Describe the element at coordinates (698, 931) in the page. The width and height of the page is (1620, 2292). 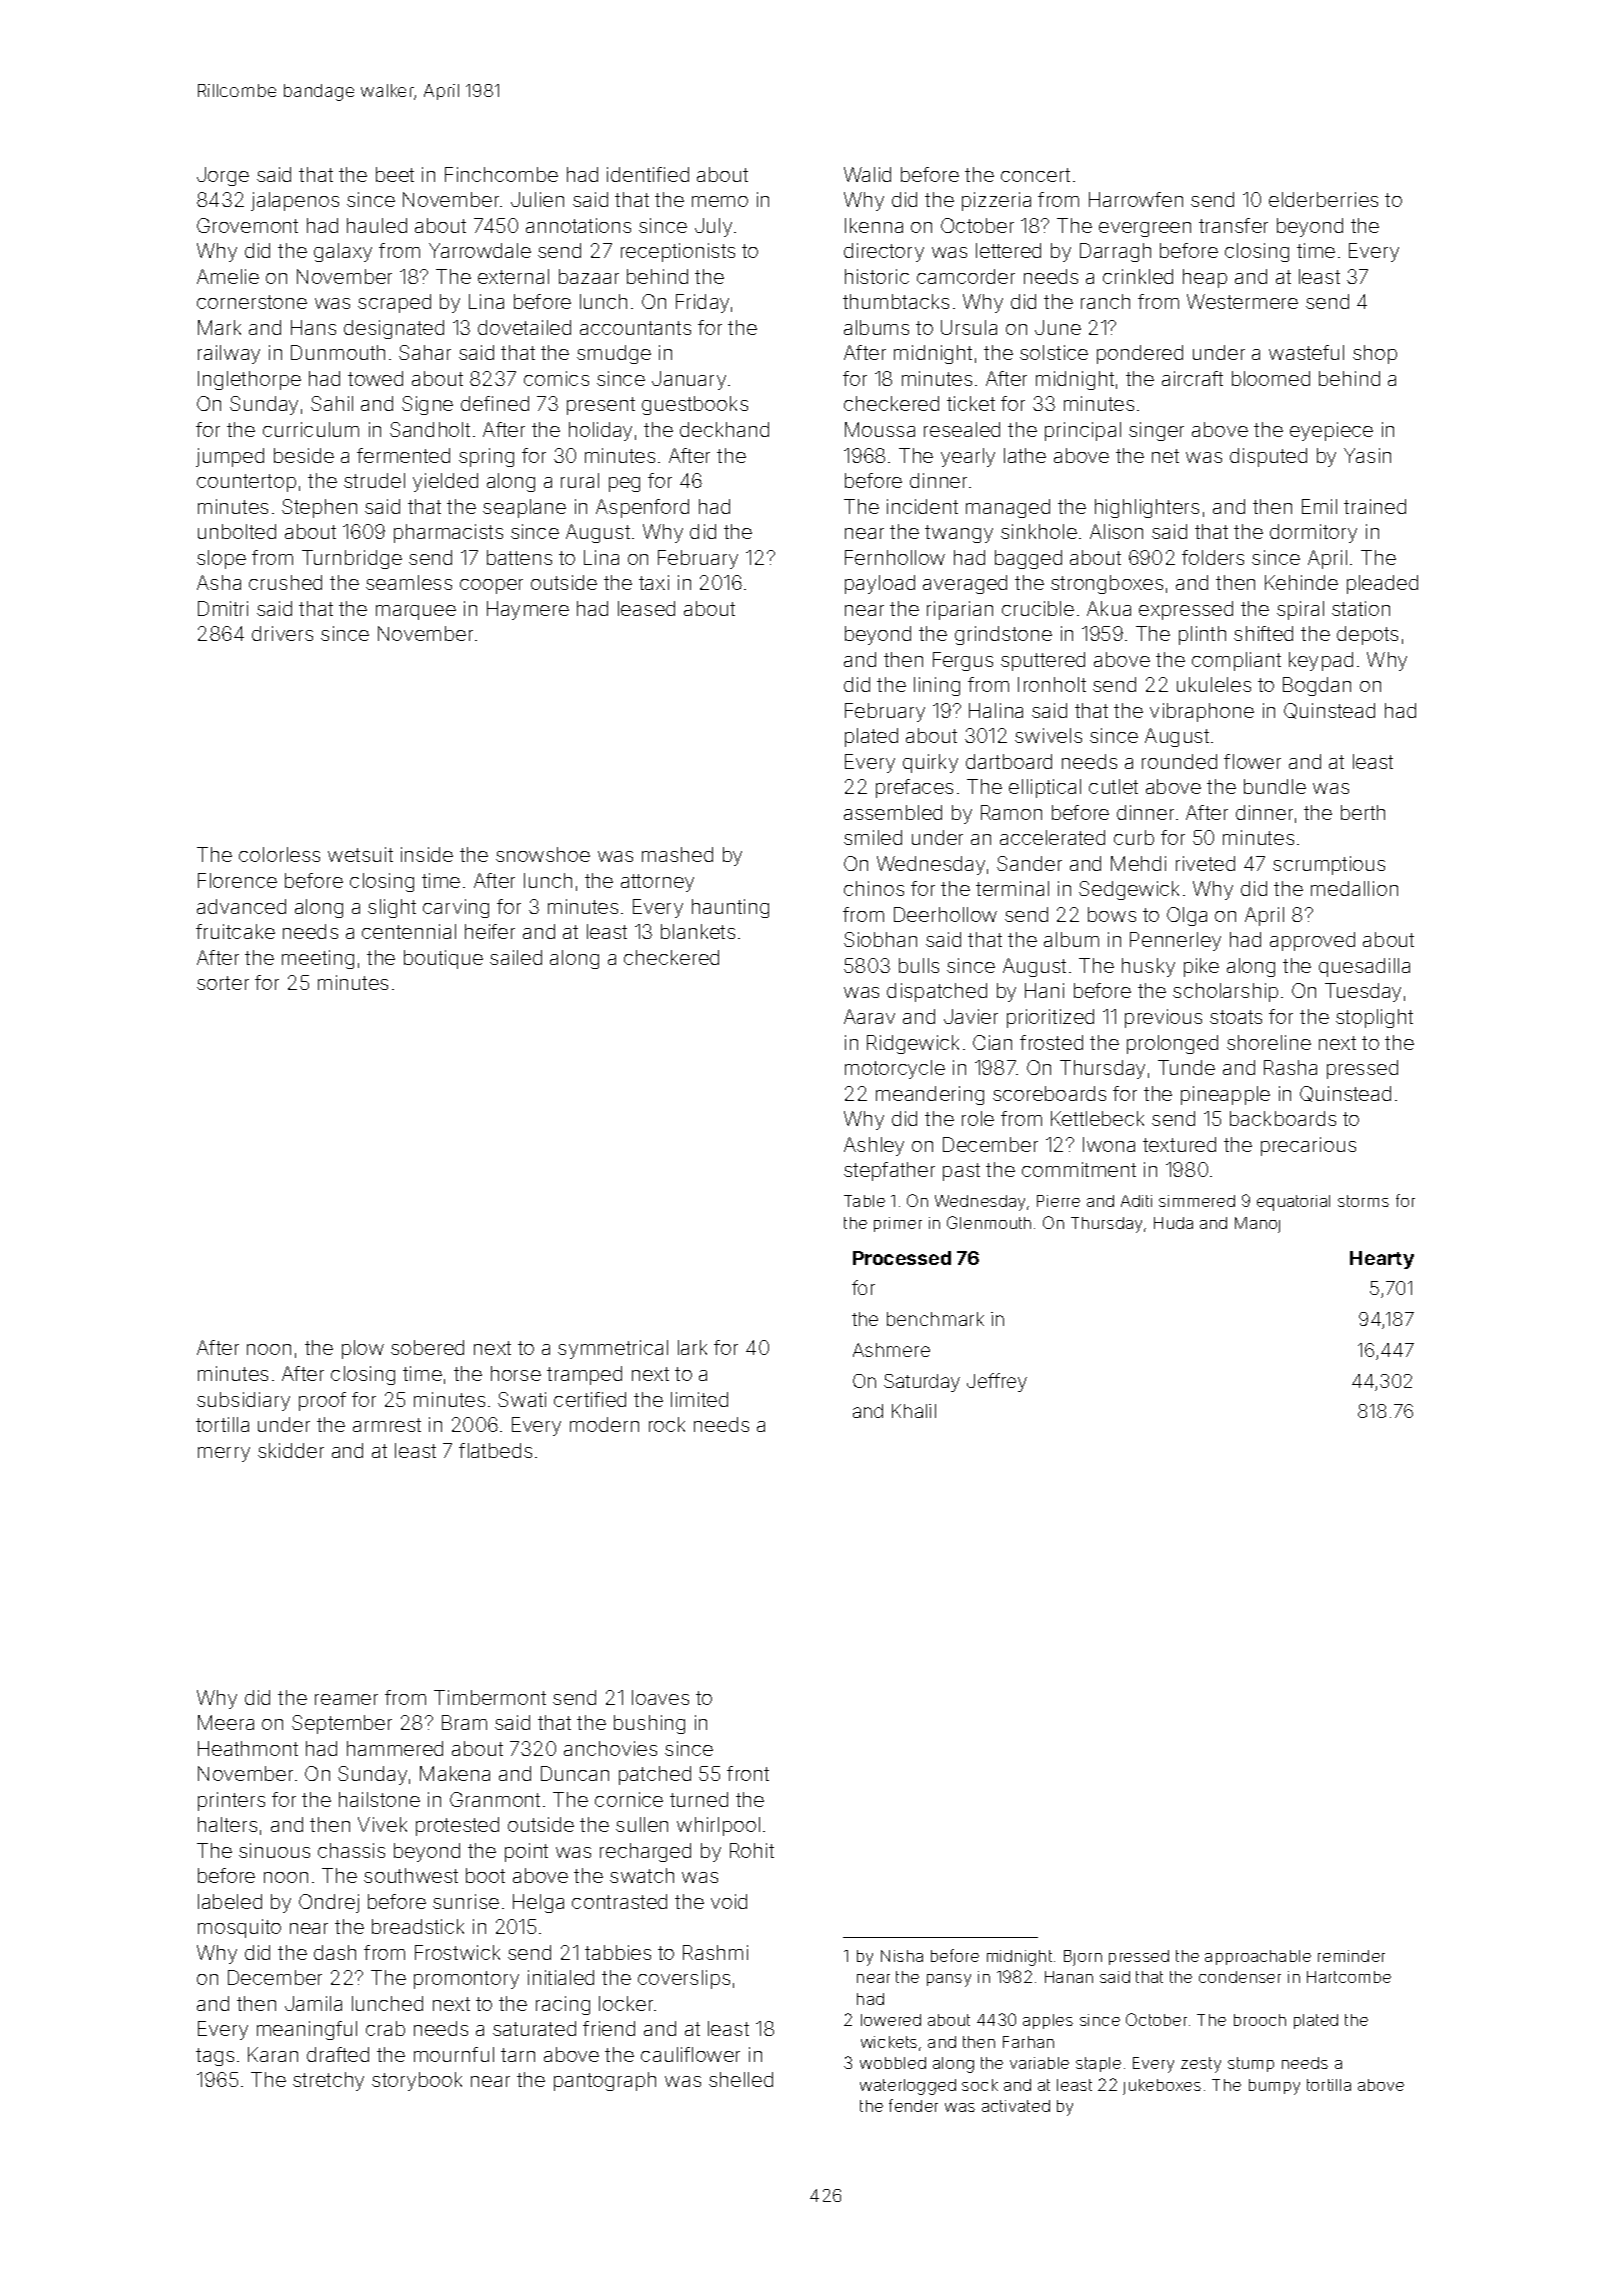
I see `blankets` at that location.
